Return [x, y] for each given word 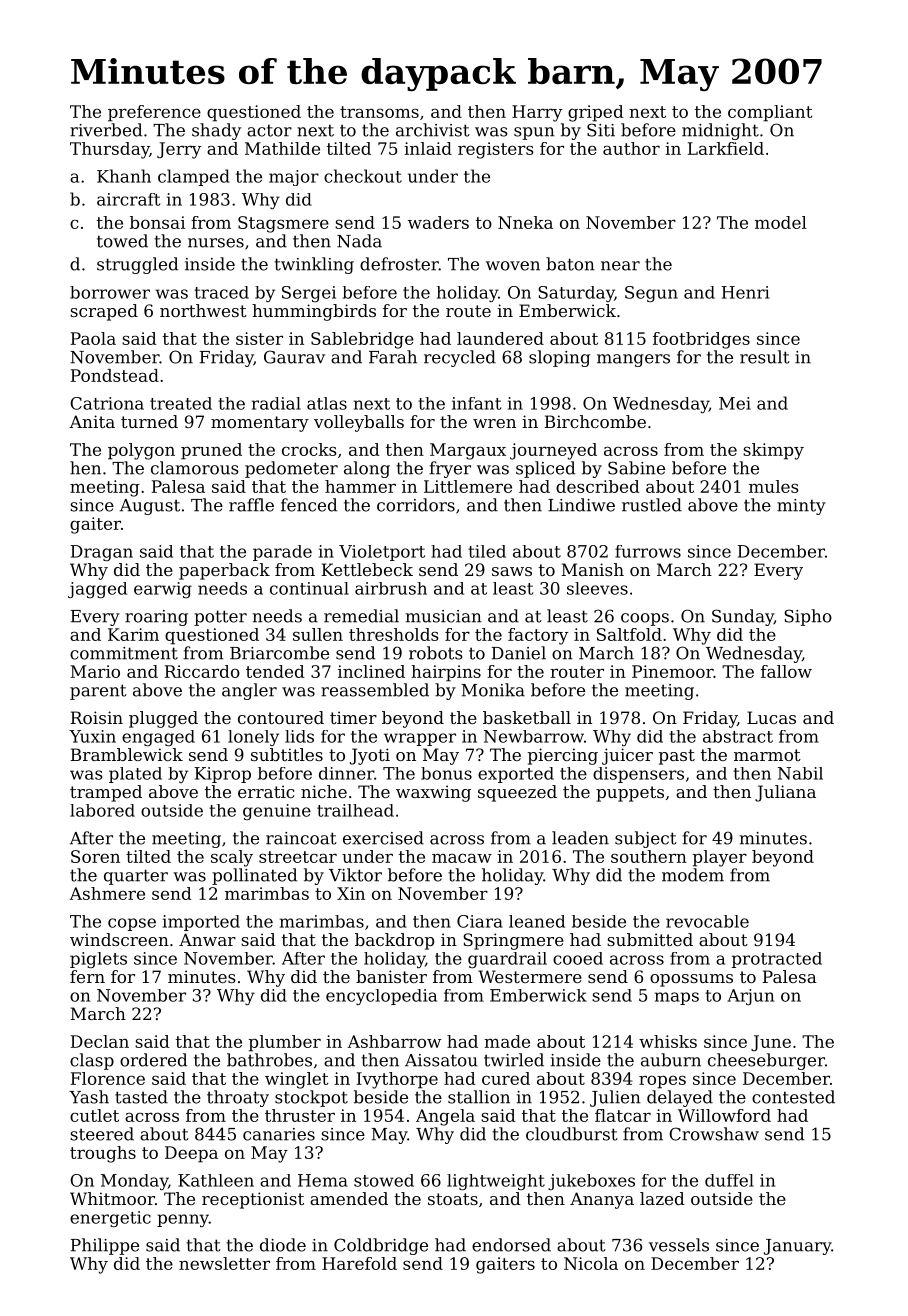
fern [87, 976]
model [781, 222]
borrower [110, 292]
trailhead [355, 810]
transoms [379, 112]
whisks [668, 1041]
